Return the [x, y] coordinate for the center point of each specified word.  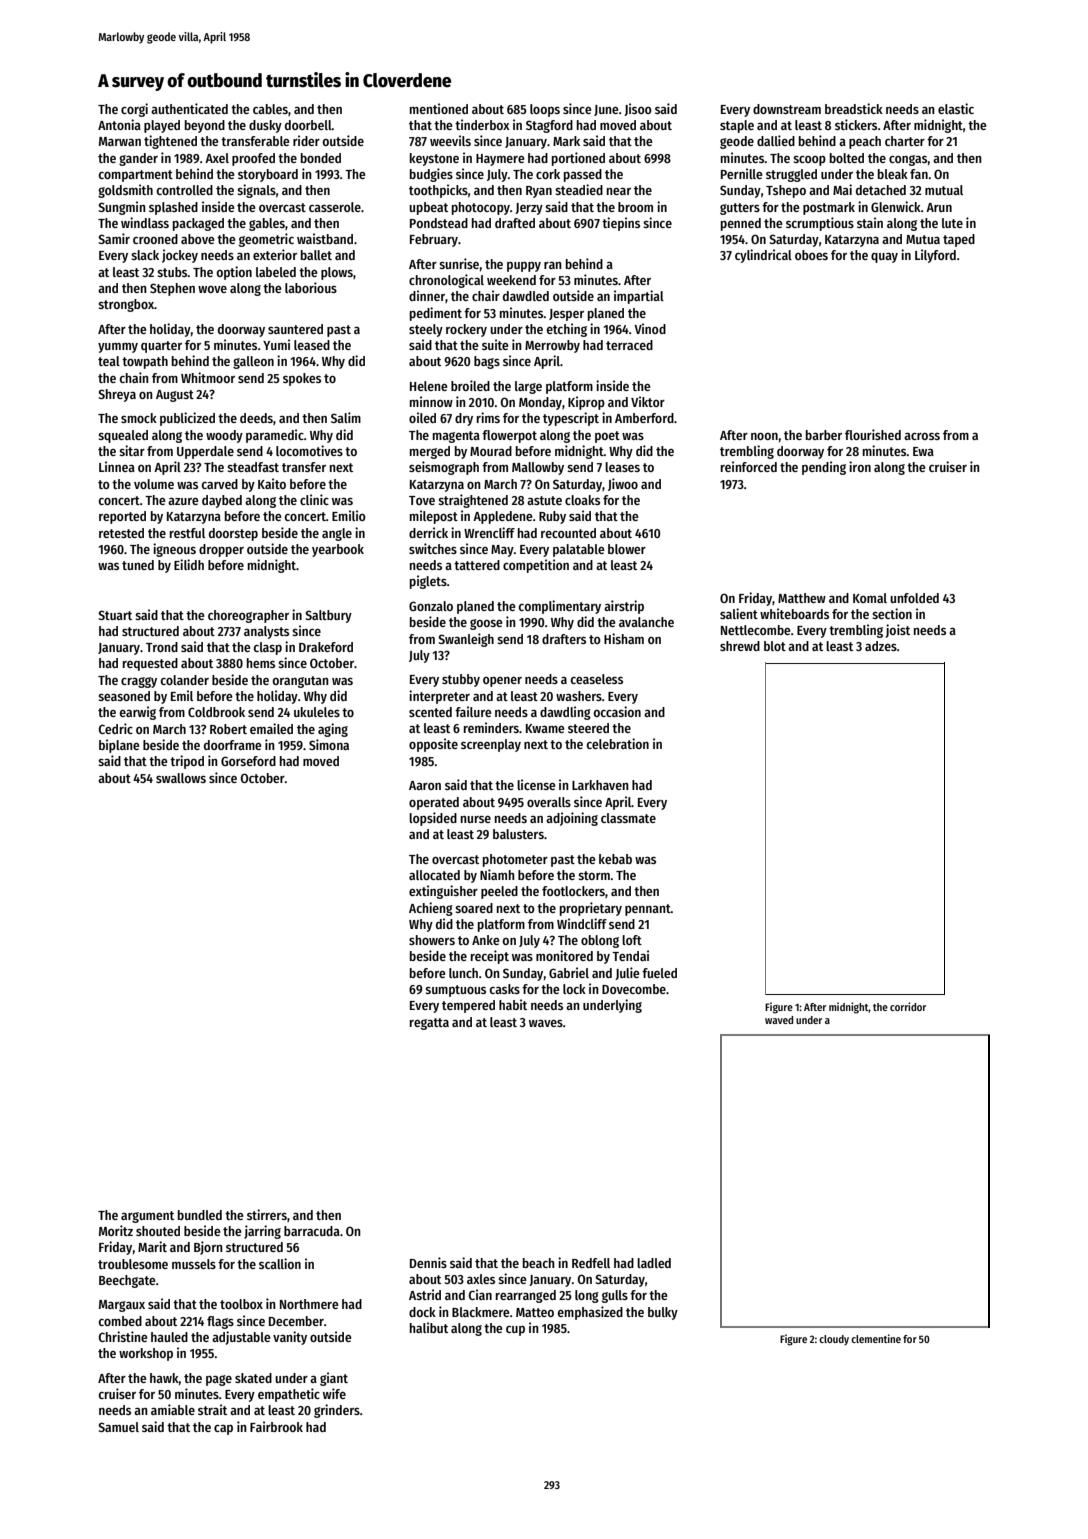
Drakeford [326, 647]
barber [824, 435]
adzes [881, 646]
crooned [155, 239]
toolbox [241, 1304]
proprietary [591, 909]
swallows [181, 778]
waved [779, 1020]
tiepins [621, 224]
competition [536, 566]
